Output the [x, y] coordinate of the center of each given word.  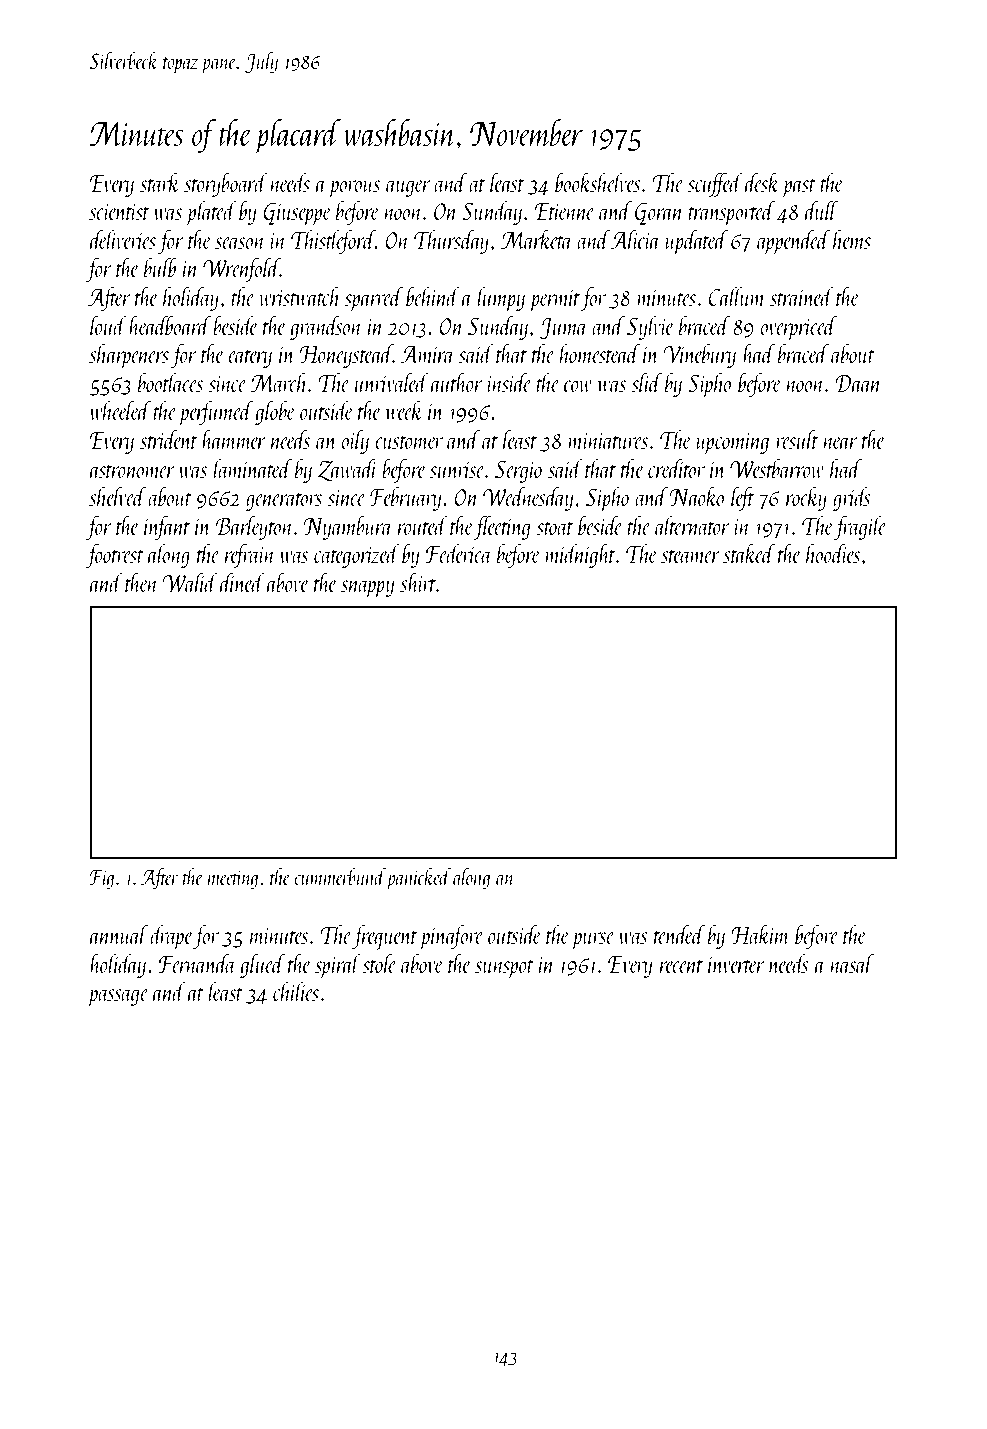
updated [697, 242]
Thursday [451, 241]
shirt [418, 582]
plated [211, 213]
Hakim [760, 934]
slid [646, 382]
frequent [385, 937]
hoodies [833, 553]
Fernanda [197, 963]
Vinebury [699, 355]
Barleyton [255, 527]
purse [593, 941]
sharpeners [129, 356]
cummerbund [340, 876]
